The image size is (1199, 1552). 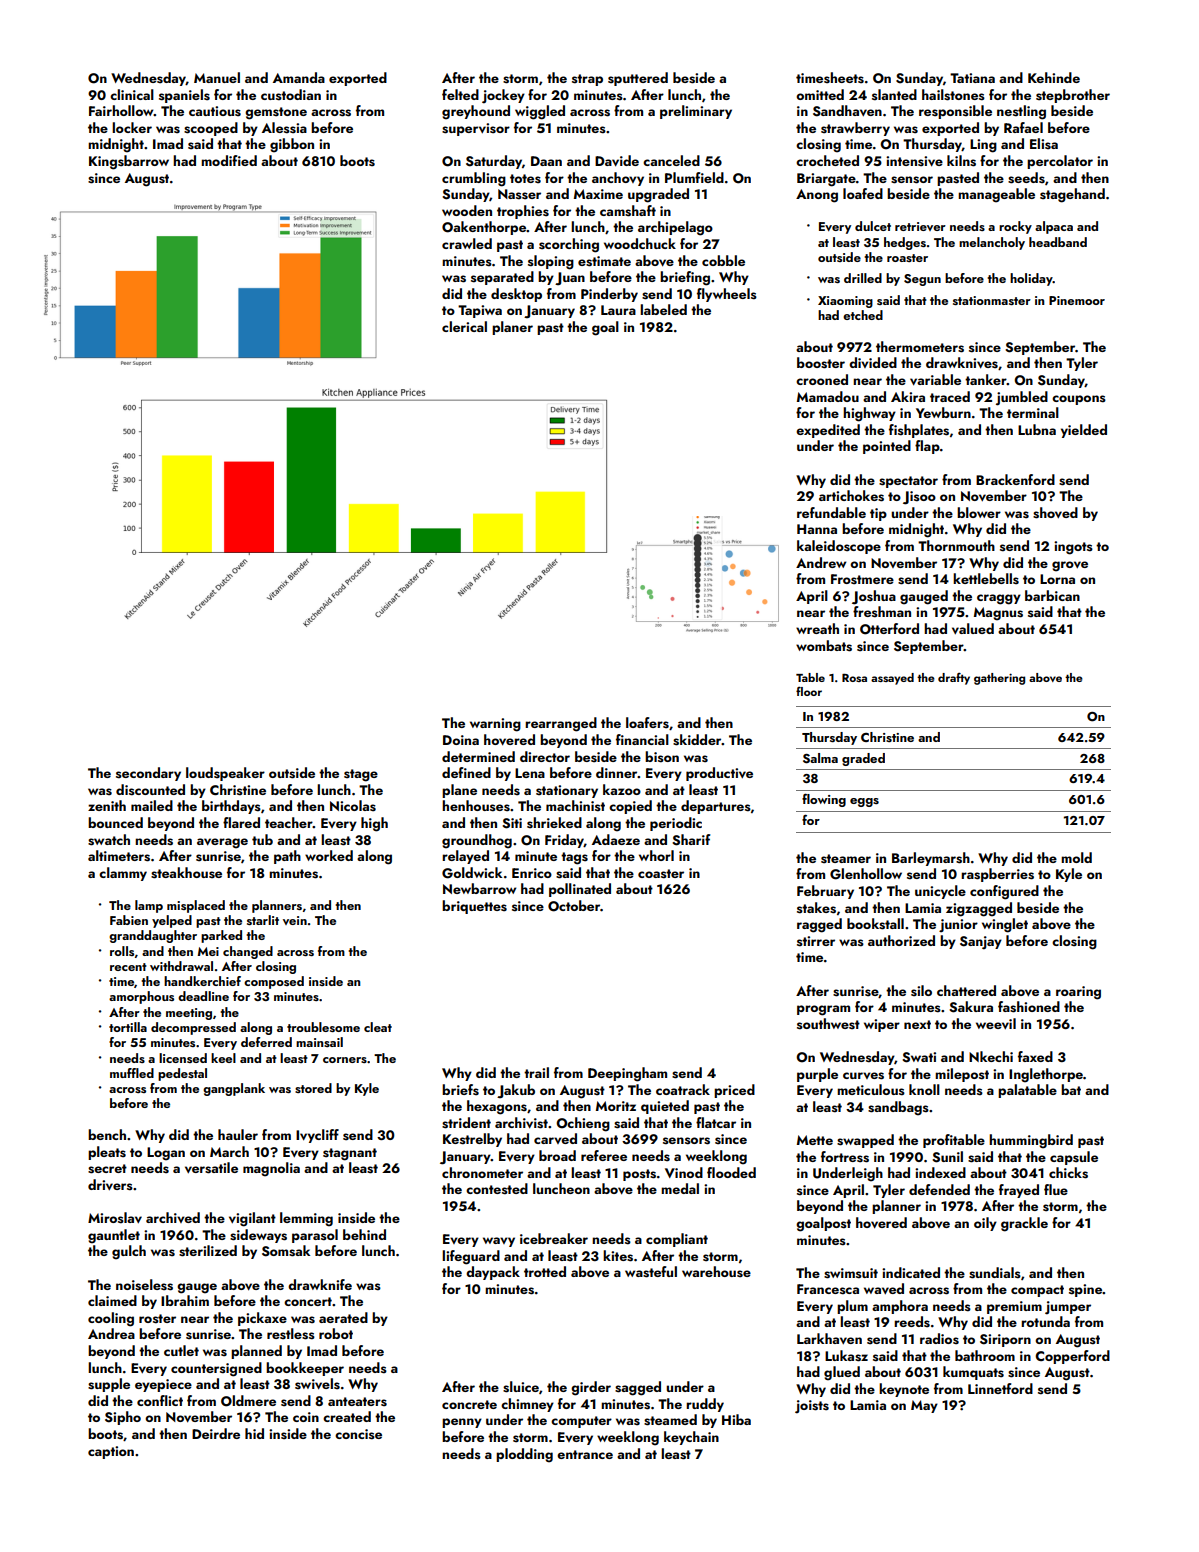 What do you see at coordinates (129, 162) in the page?
I see `Kingsbarrow` at bounding box center [129, 162].
